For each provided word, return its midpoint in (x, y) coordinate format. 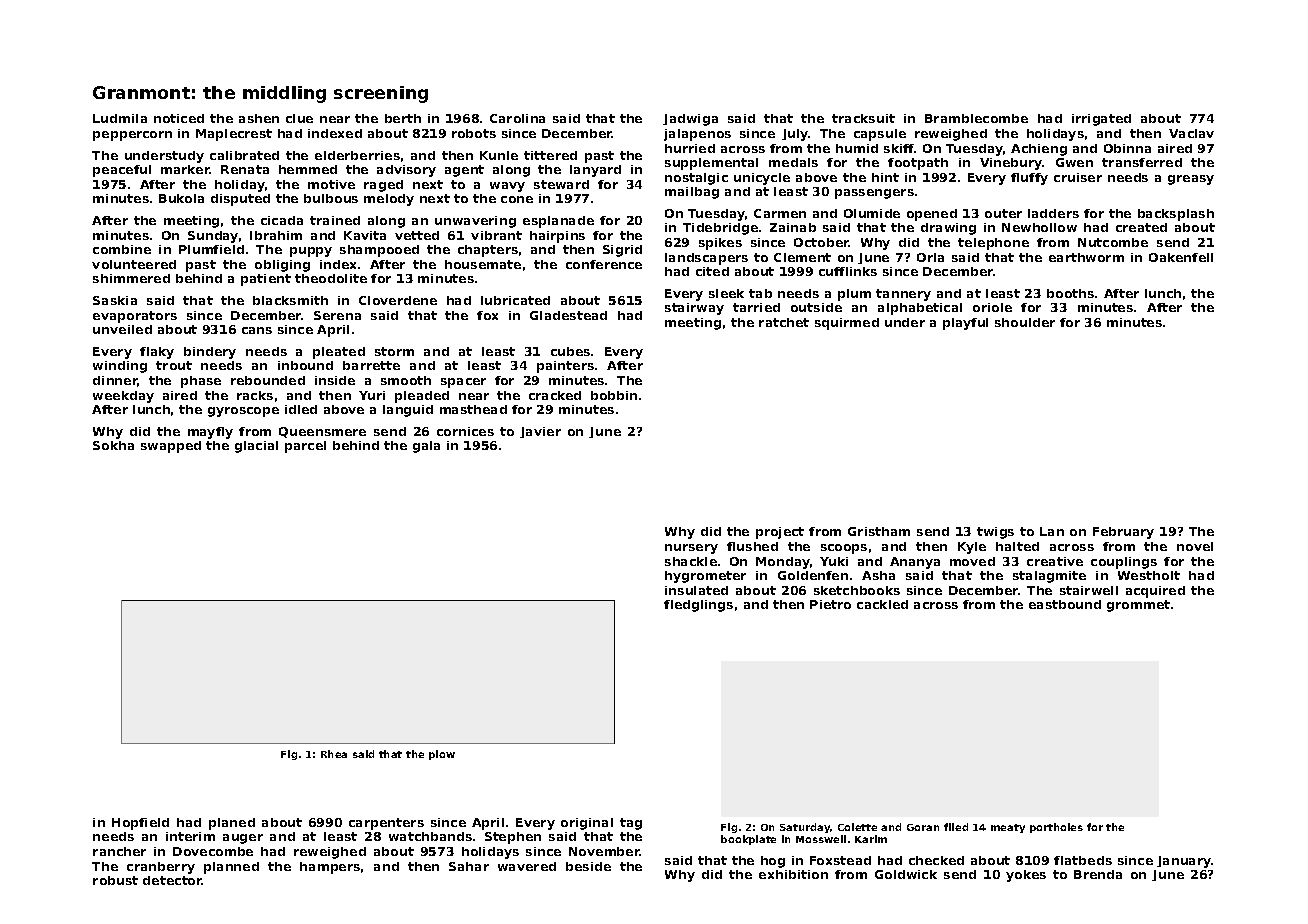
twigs (995, 533)
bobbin (614, 395)
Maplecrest (234, 135)
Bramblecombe (976, 118)
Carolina (517, 118)
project (780, 533)
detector (172, 880)
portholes (1056, 828)
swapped (171, 447)
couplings (1124, 563)
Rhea (334, 754)
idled (301, 409)
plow (442, 755)
